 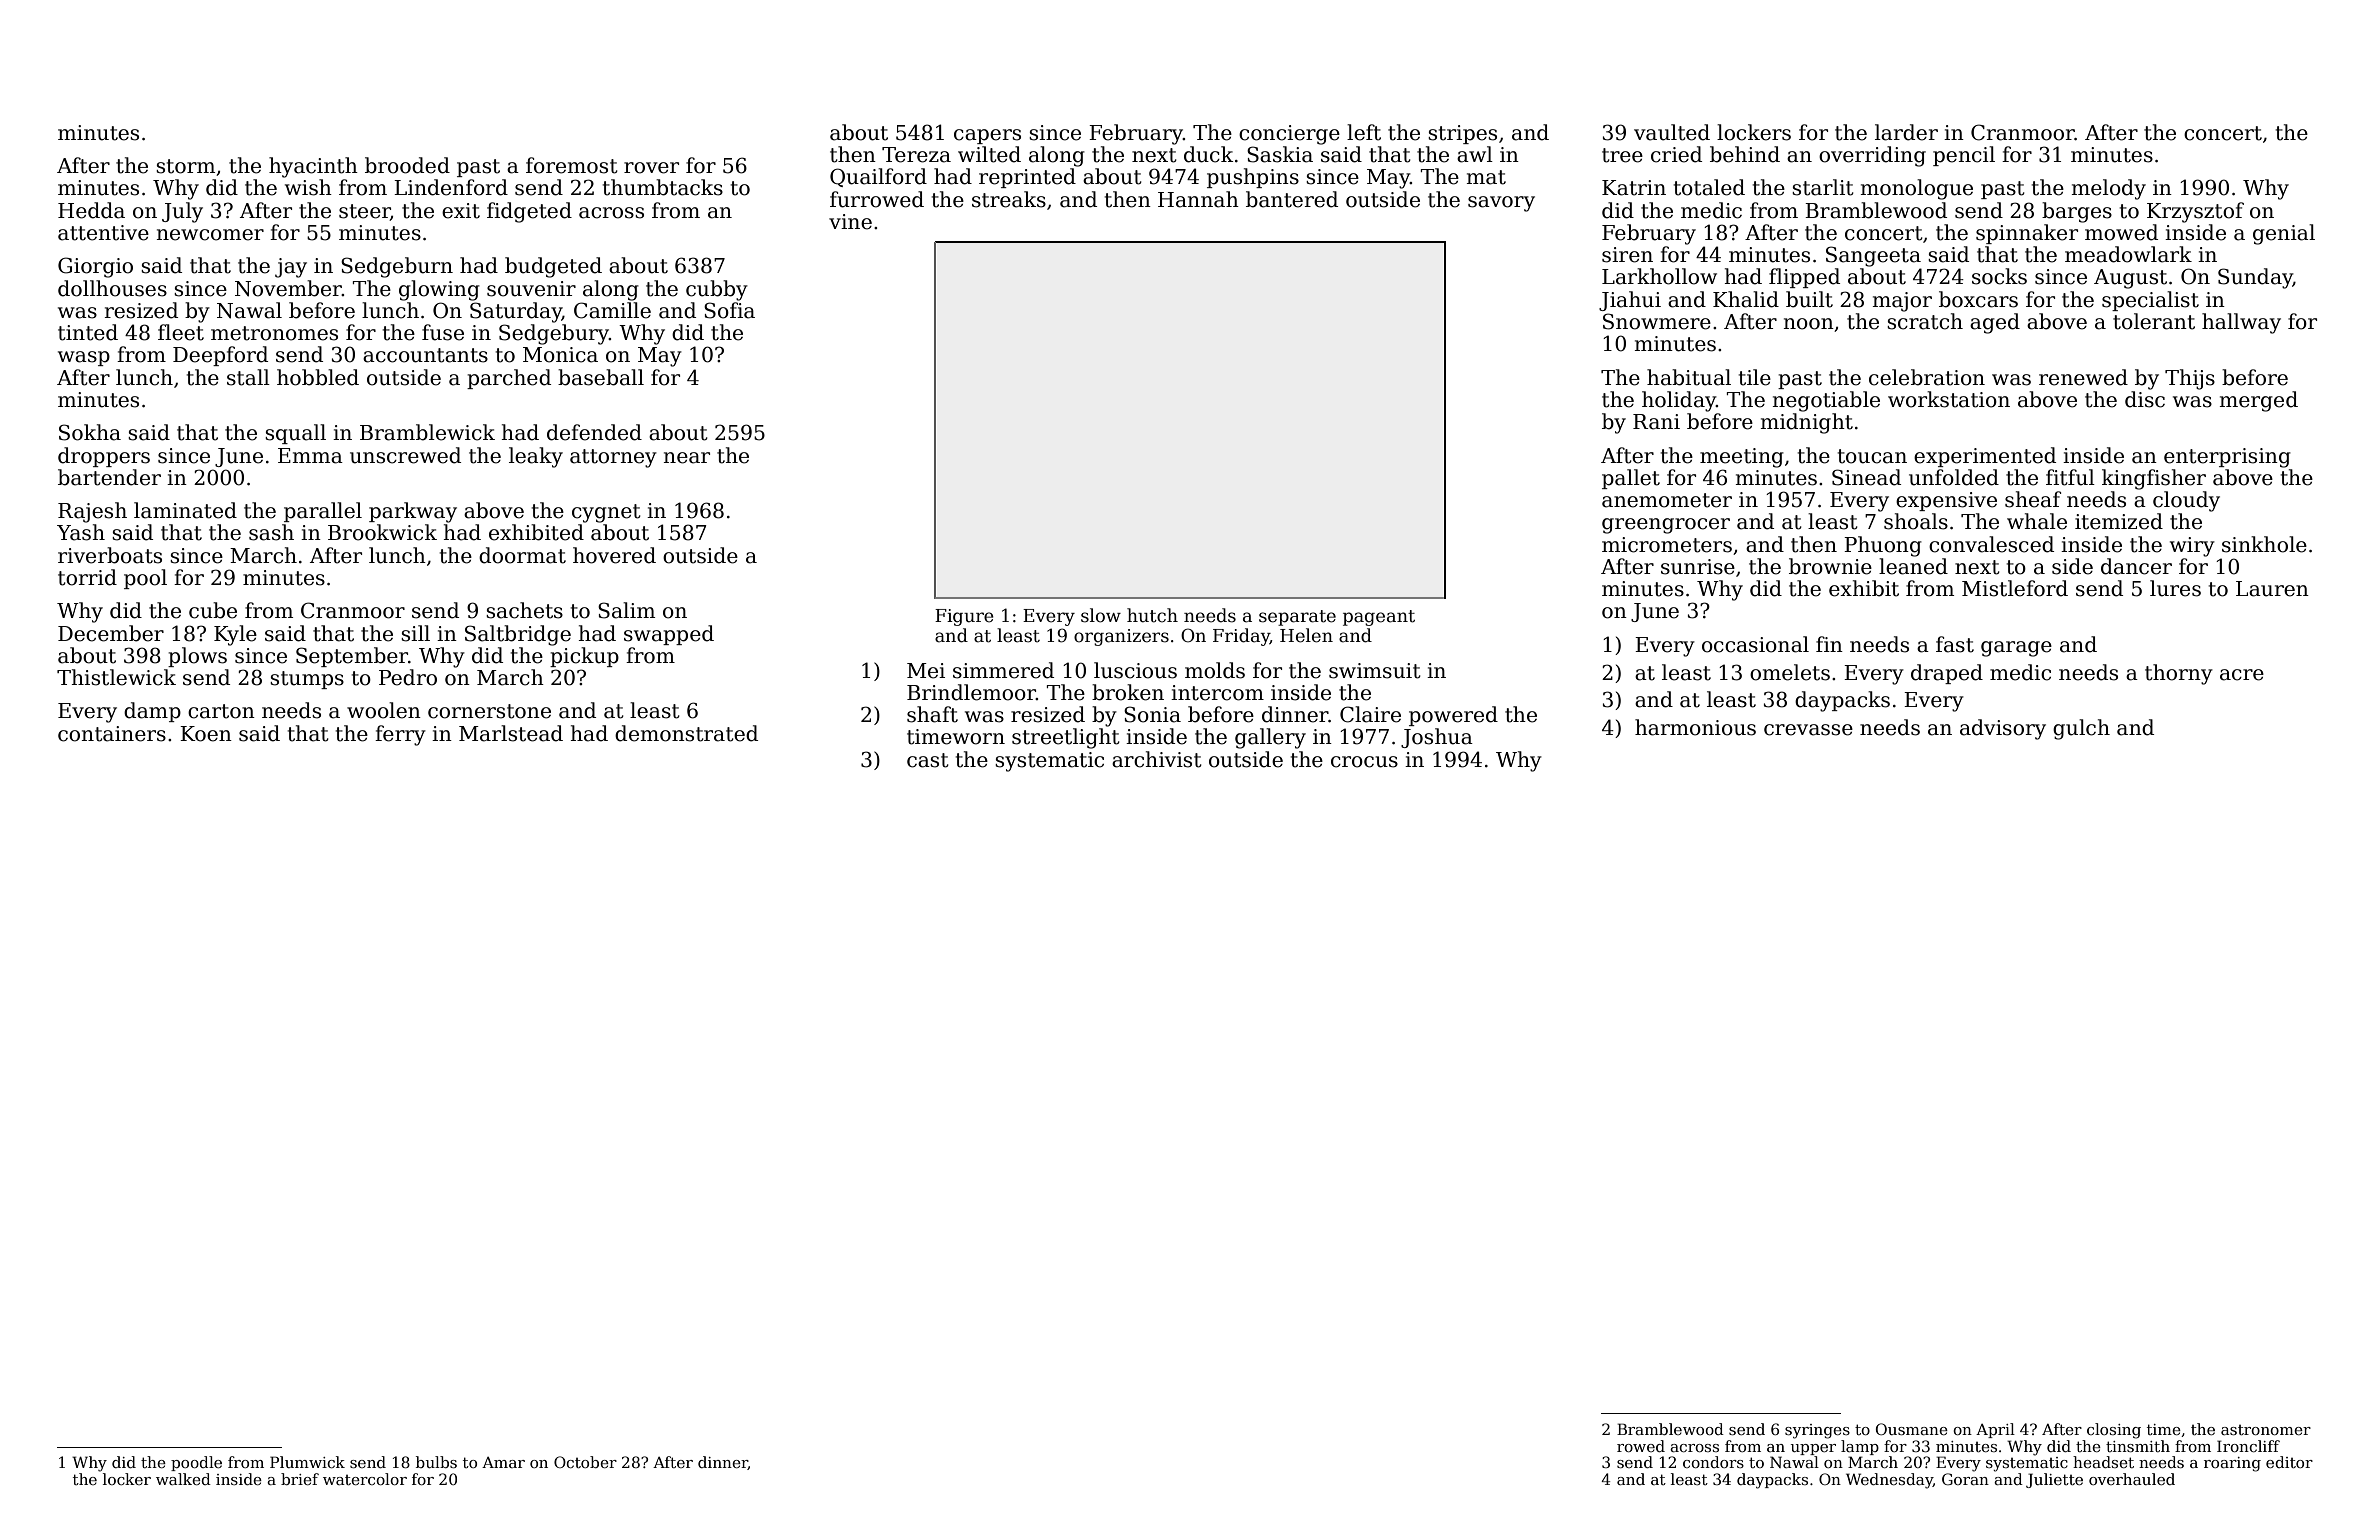 What do you see at coordinates (1913, 566) in the screenshot?
I see `leaned` at bounding box center [1913, 566].
